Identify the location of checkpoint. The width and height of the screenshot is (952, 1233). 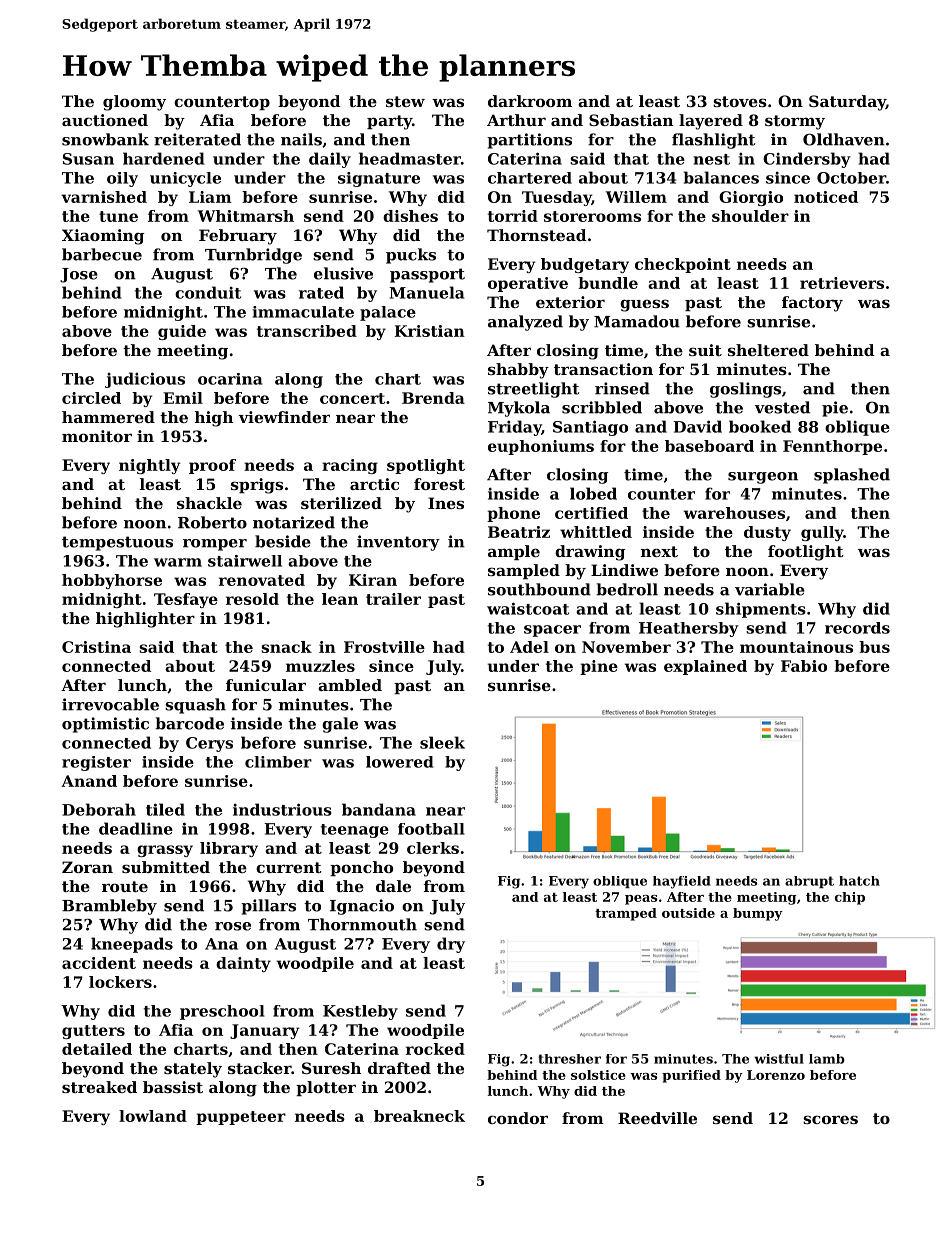
(683, 265).
